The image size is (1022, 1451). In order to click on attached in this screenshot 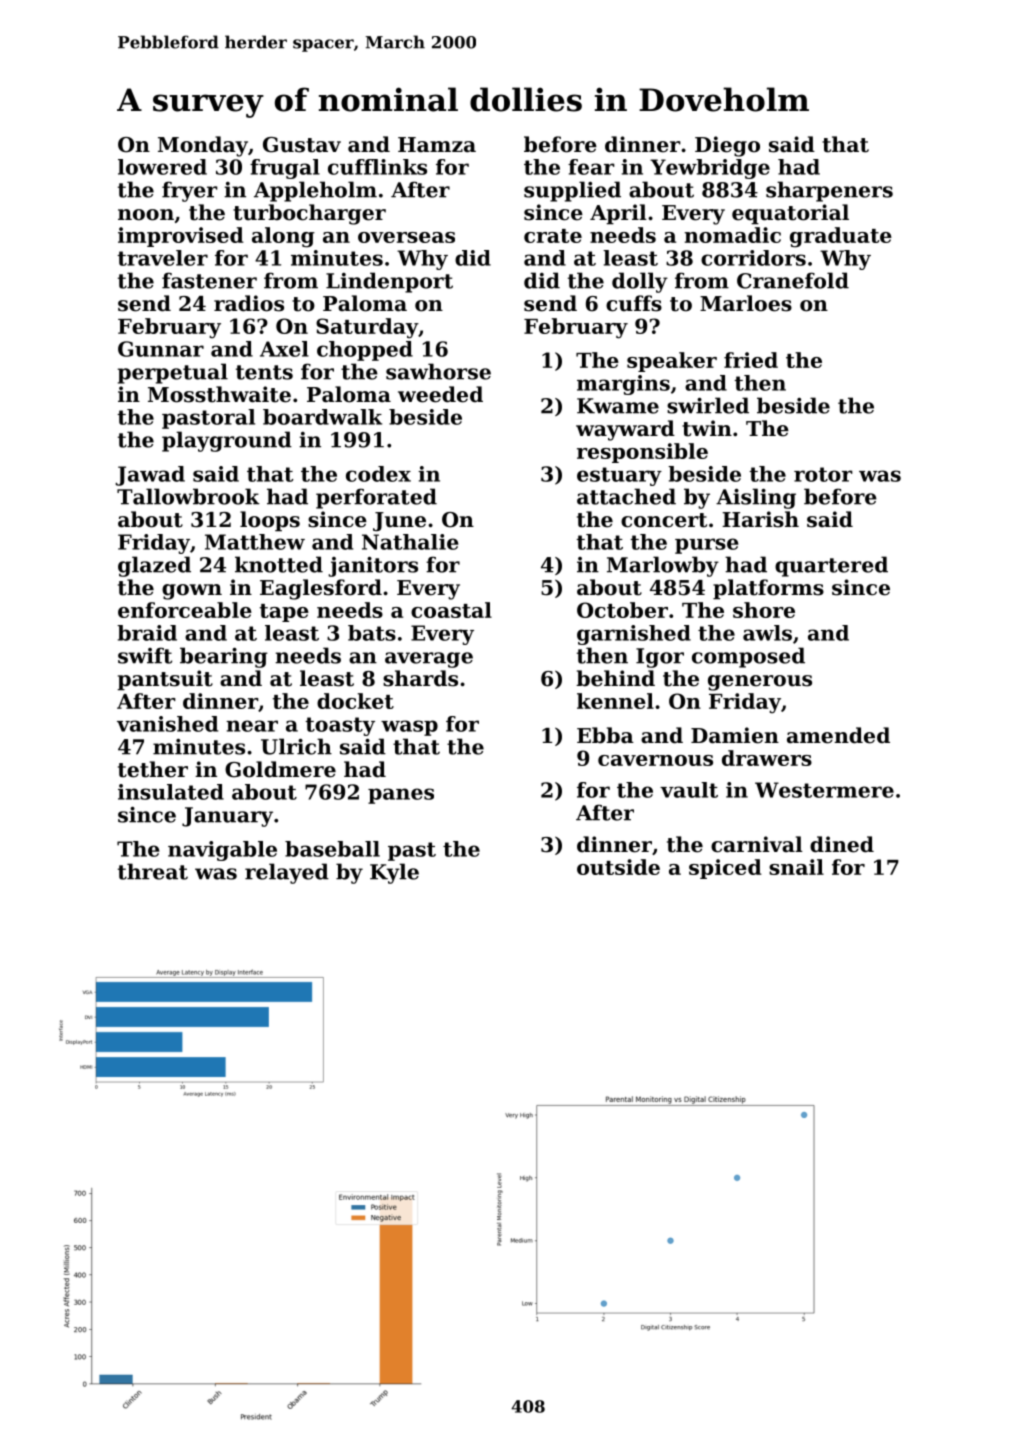, I will do `click(626, 496)`.
